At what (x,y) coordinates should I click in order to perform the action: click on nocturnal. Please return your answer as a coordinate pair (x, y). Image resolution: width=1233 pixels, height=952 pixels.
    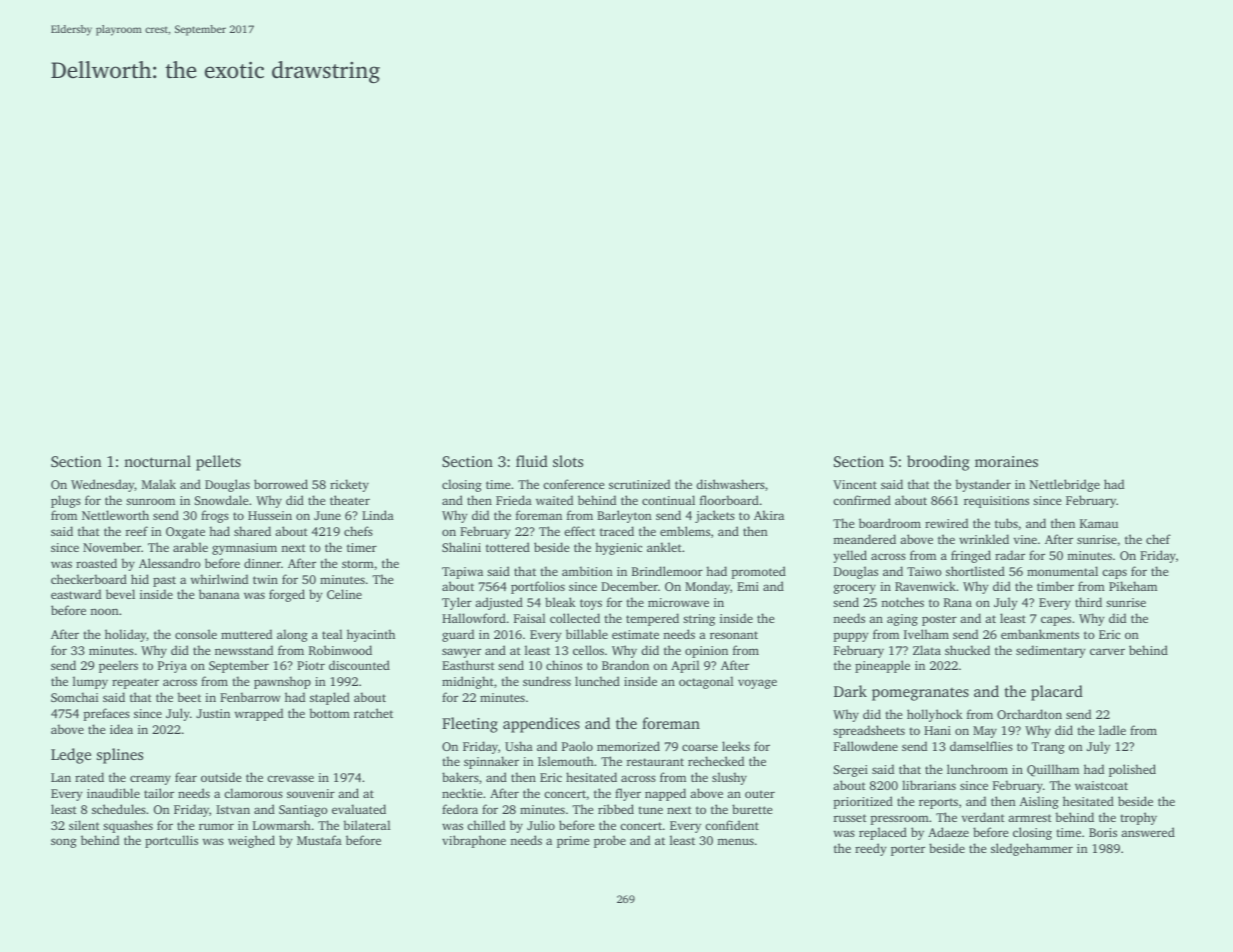
    Looking at the image, I should click on (157, 461).
